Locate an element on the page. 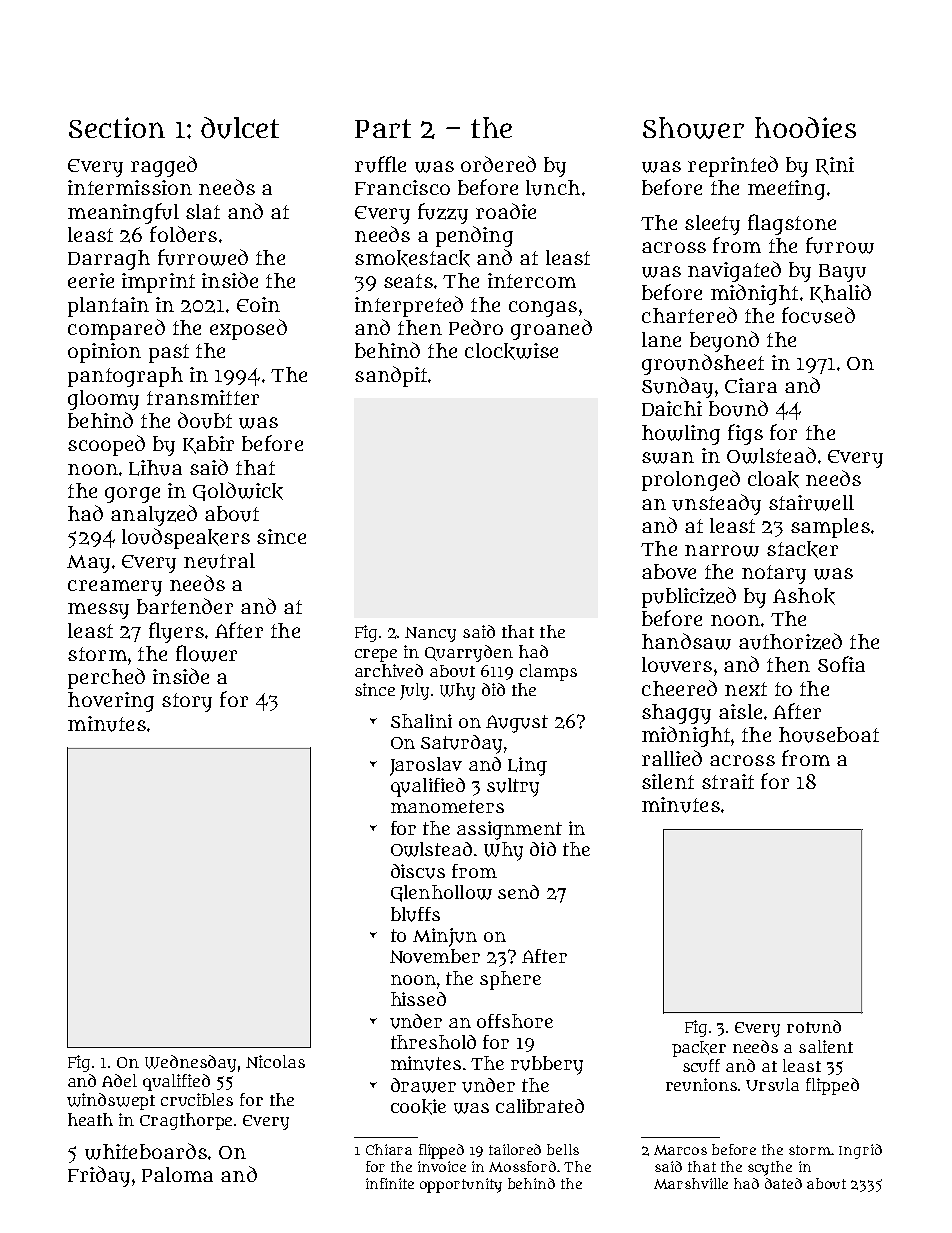  strait is located at coordinates (728, 781).
